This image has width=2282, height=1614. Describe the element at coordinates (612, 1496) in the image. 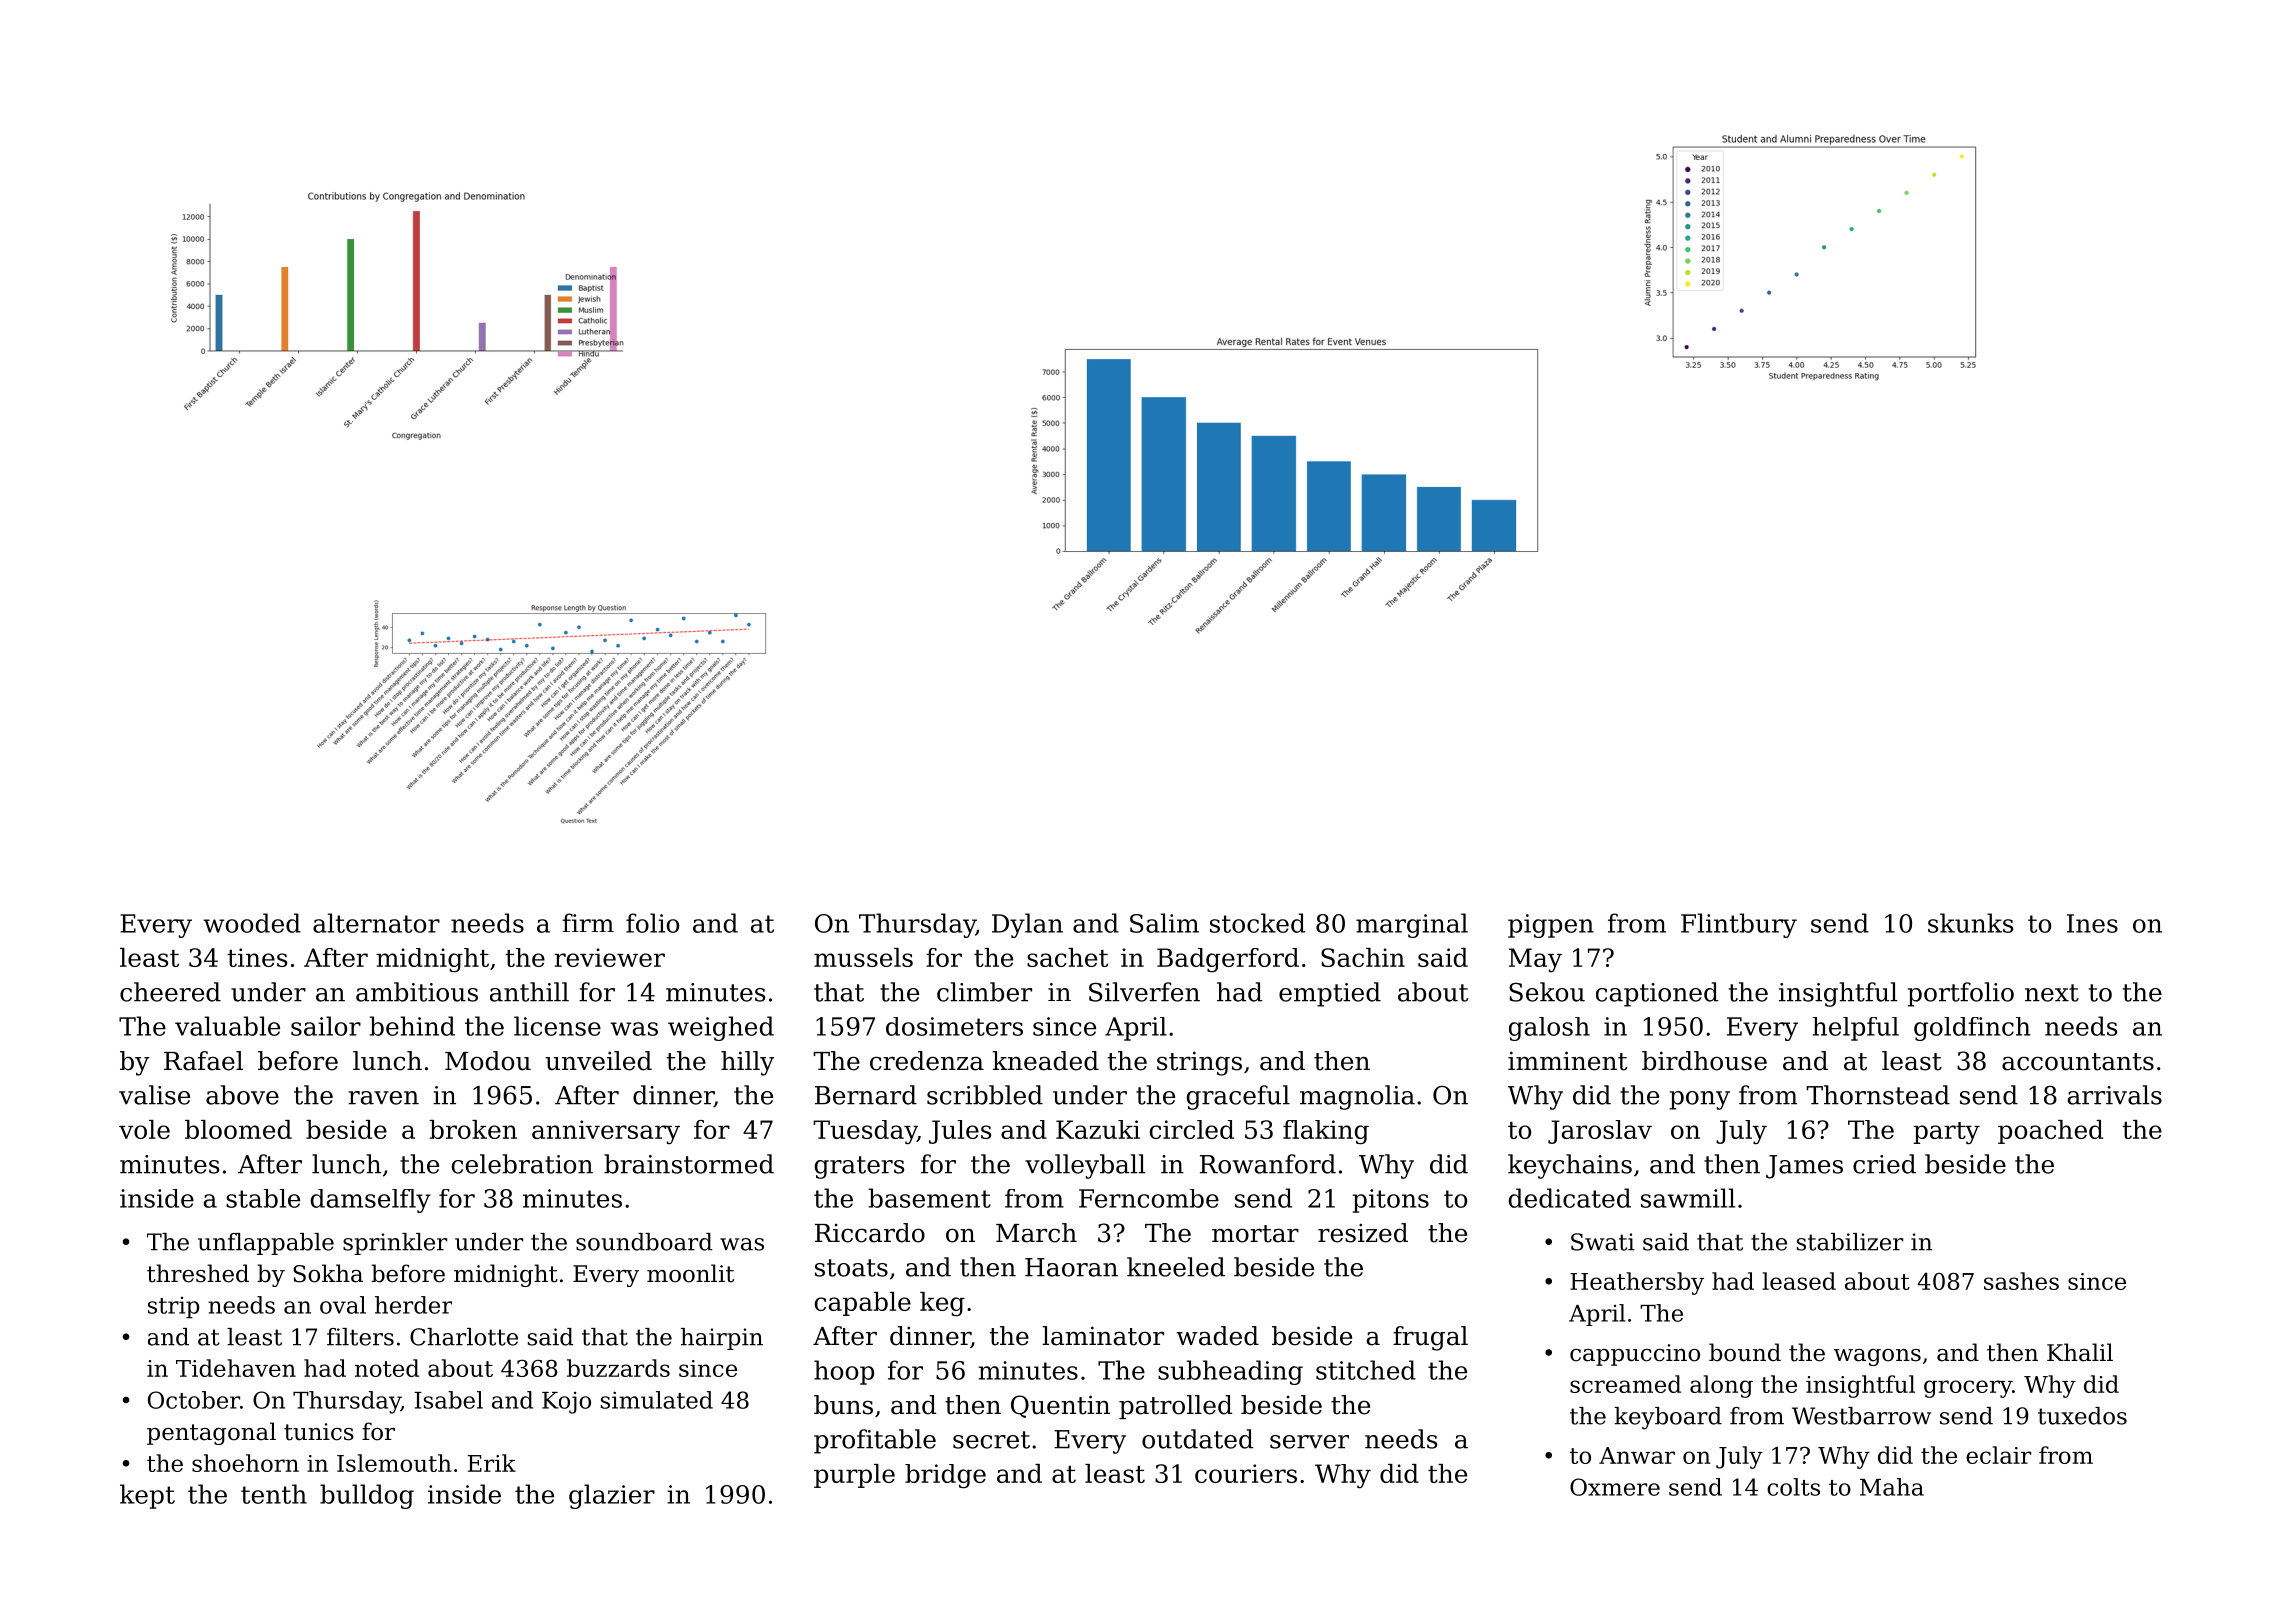

I see `glazier` at that location.
